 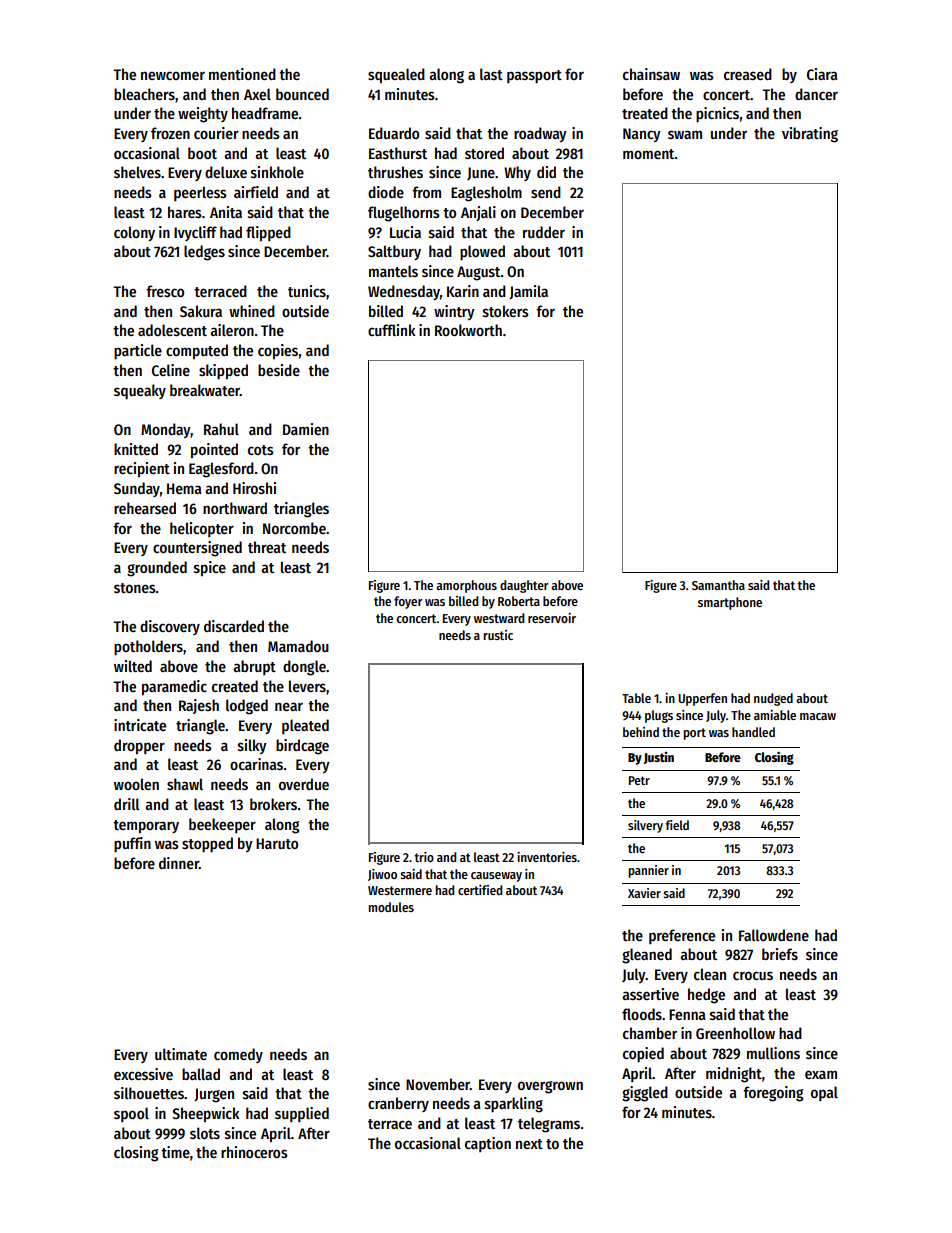 I want to click on cufflink, so click(x=392, y=330).
